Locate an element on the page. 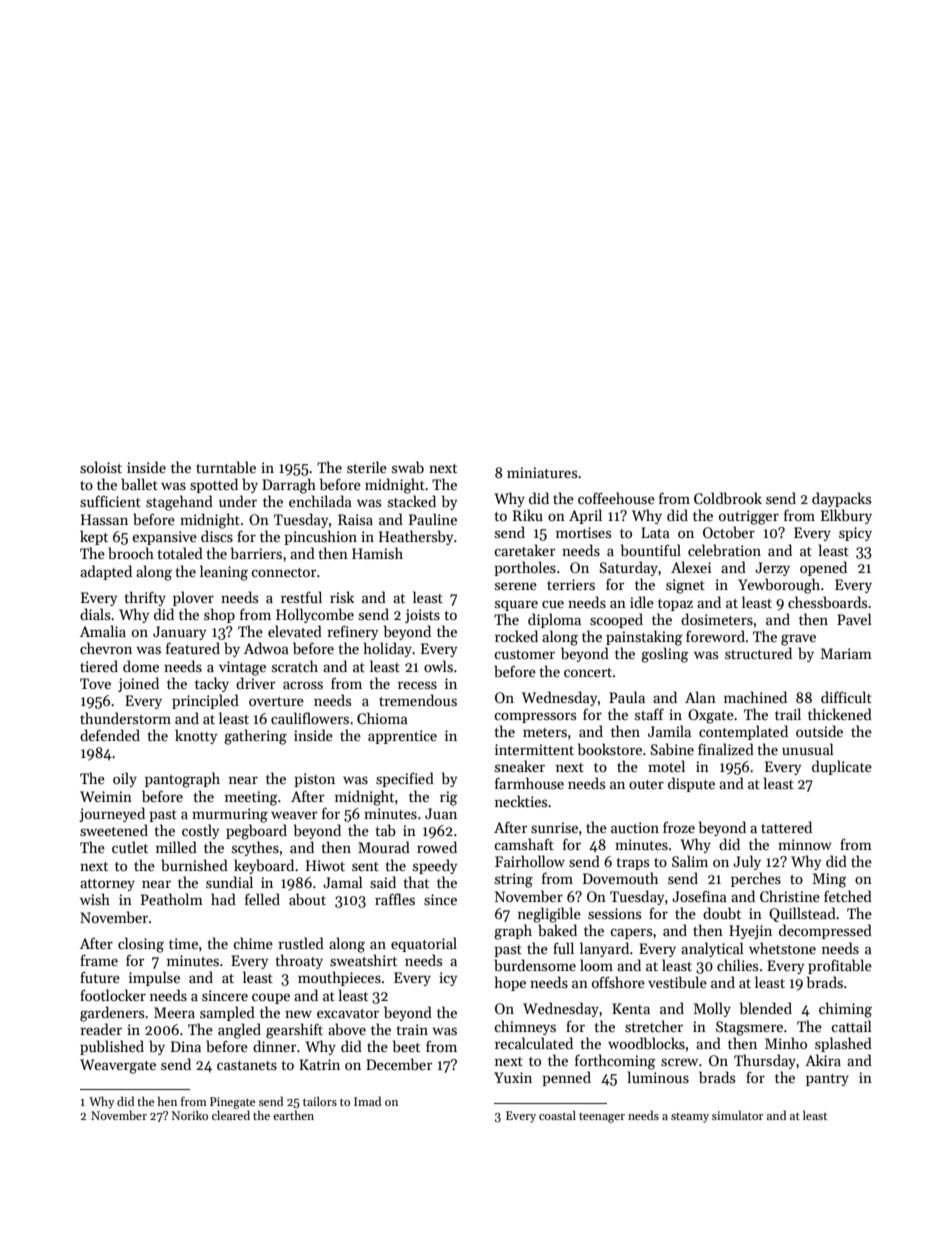 This document has width=952, height=1233. perches is located at coordinates (756, 879).
